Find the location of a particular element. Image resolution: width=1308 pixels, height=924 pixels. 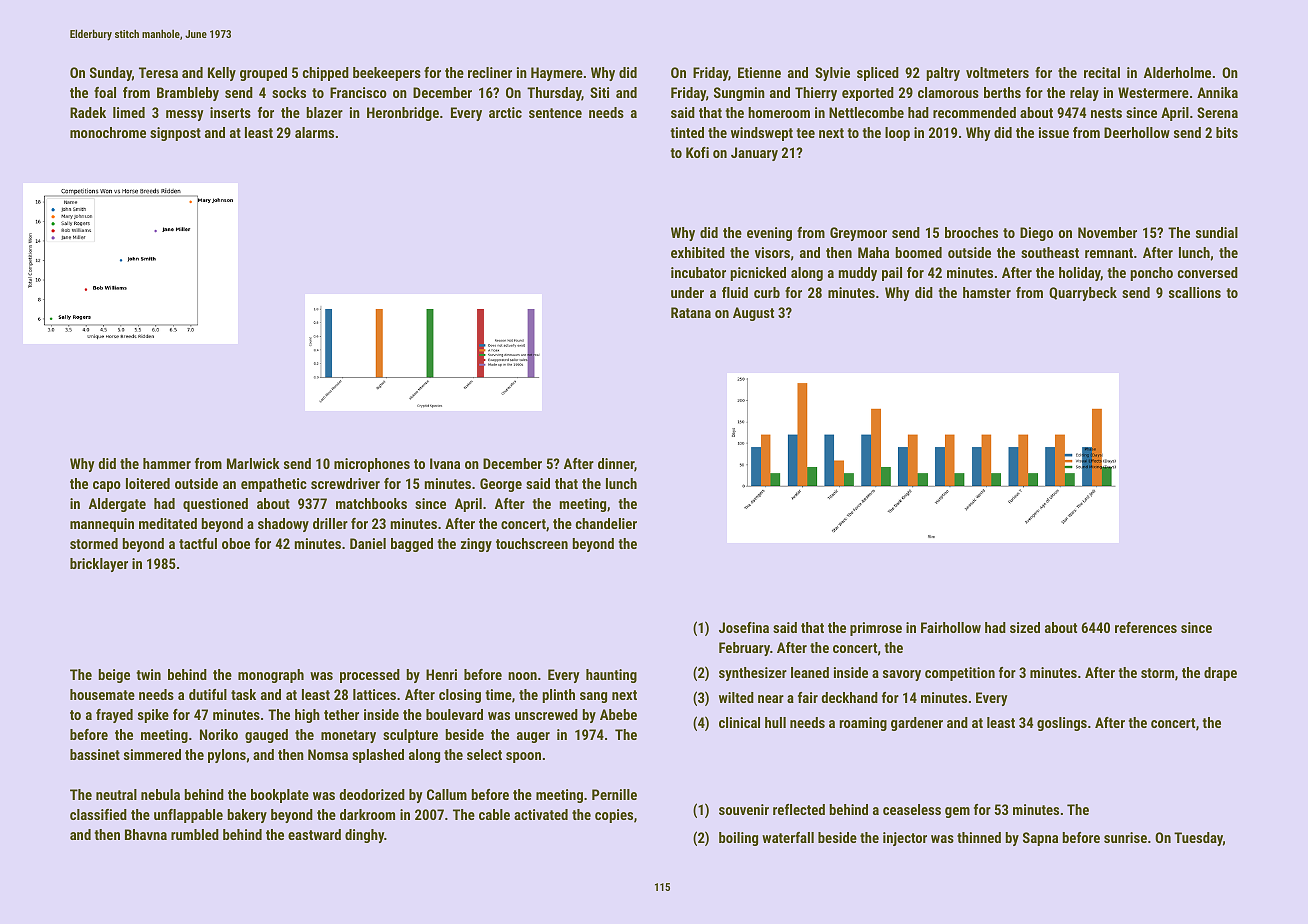

monochrome is located at coordinates (108, 132).
